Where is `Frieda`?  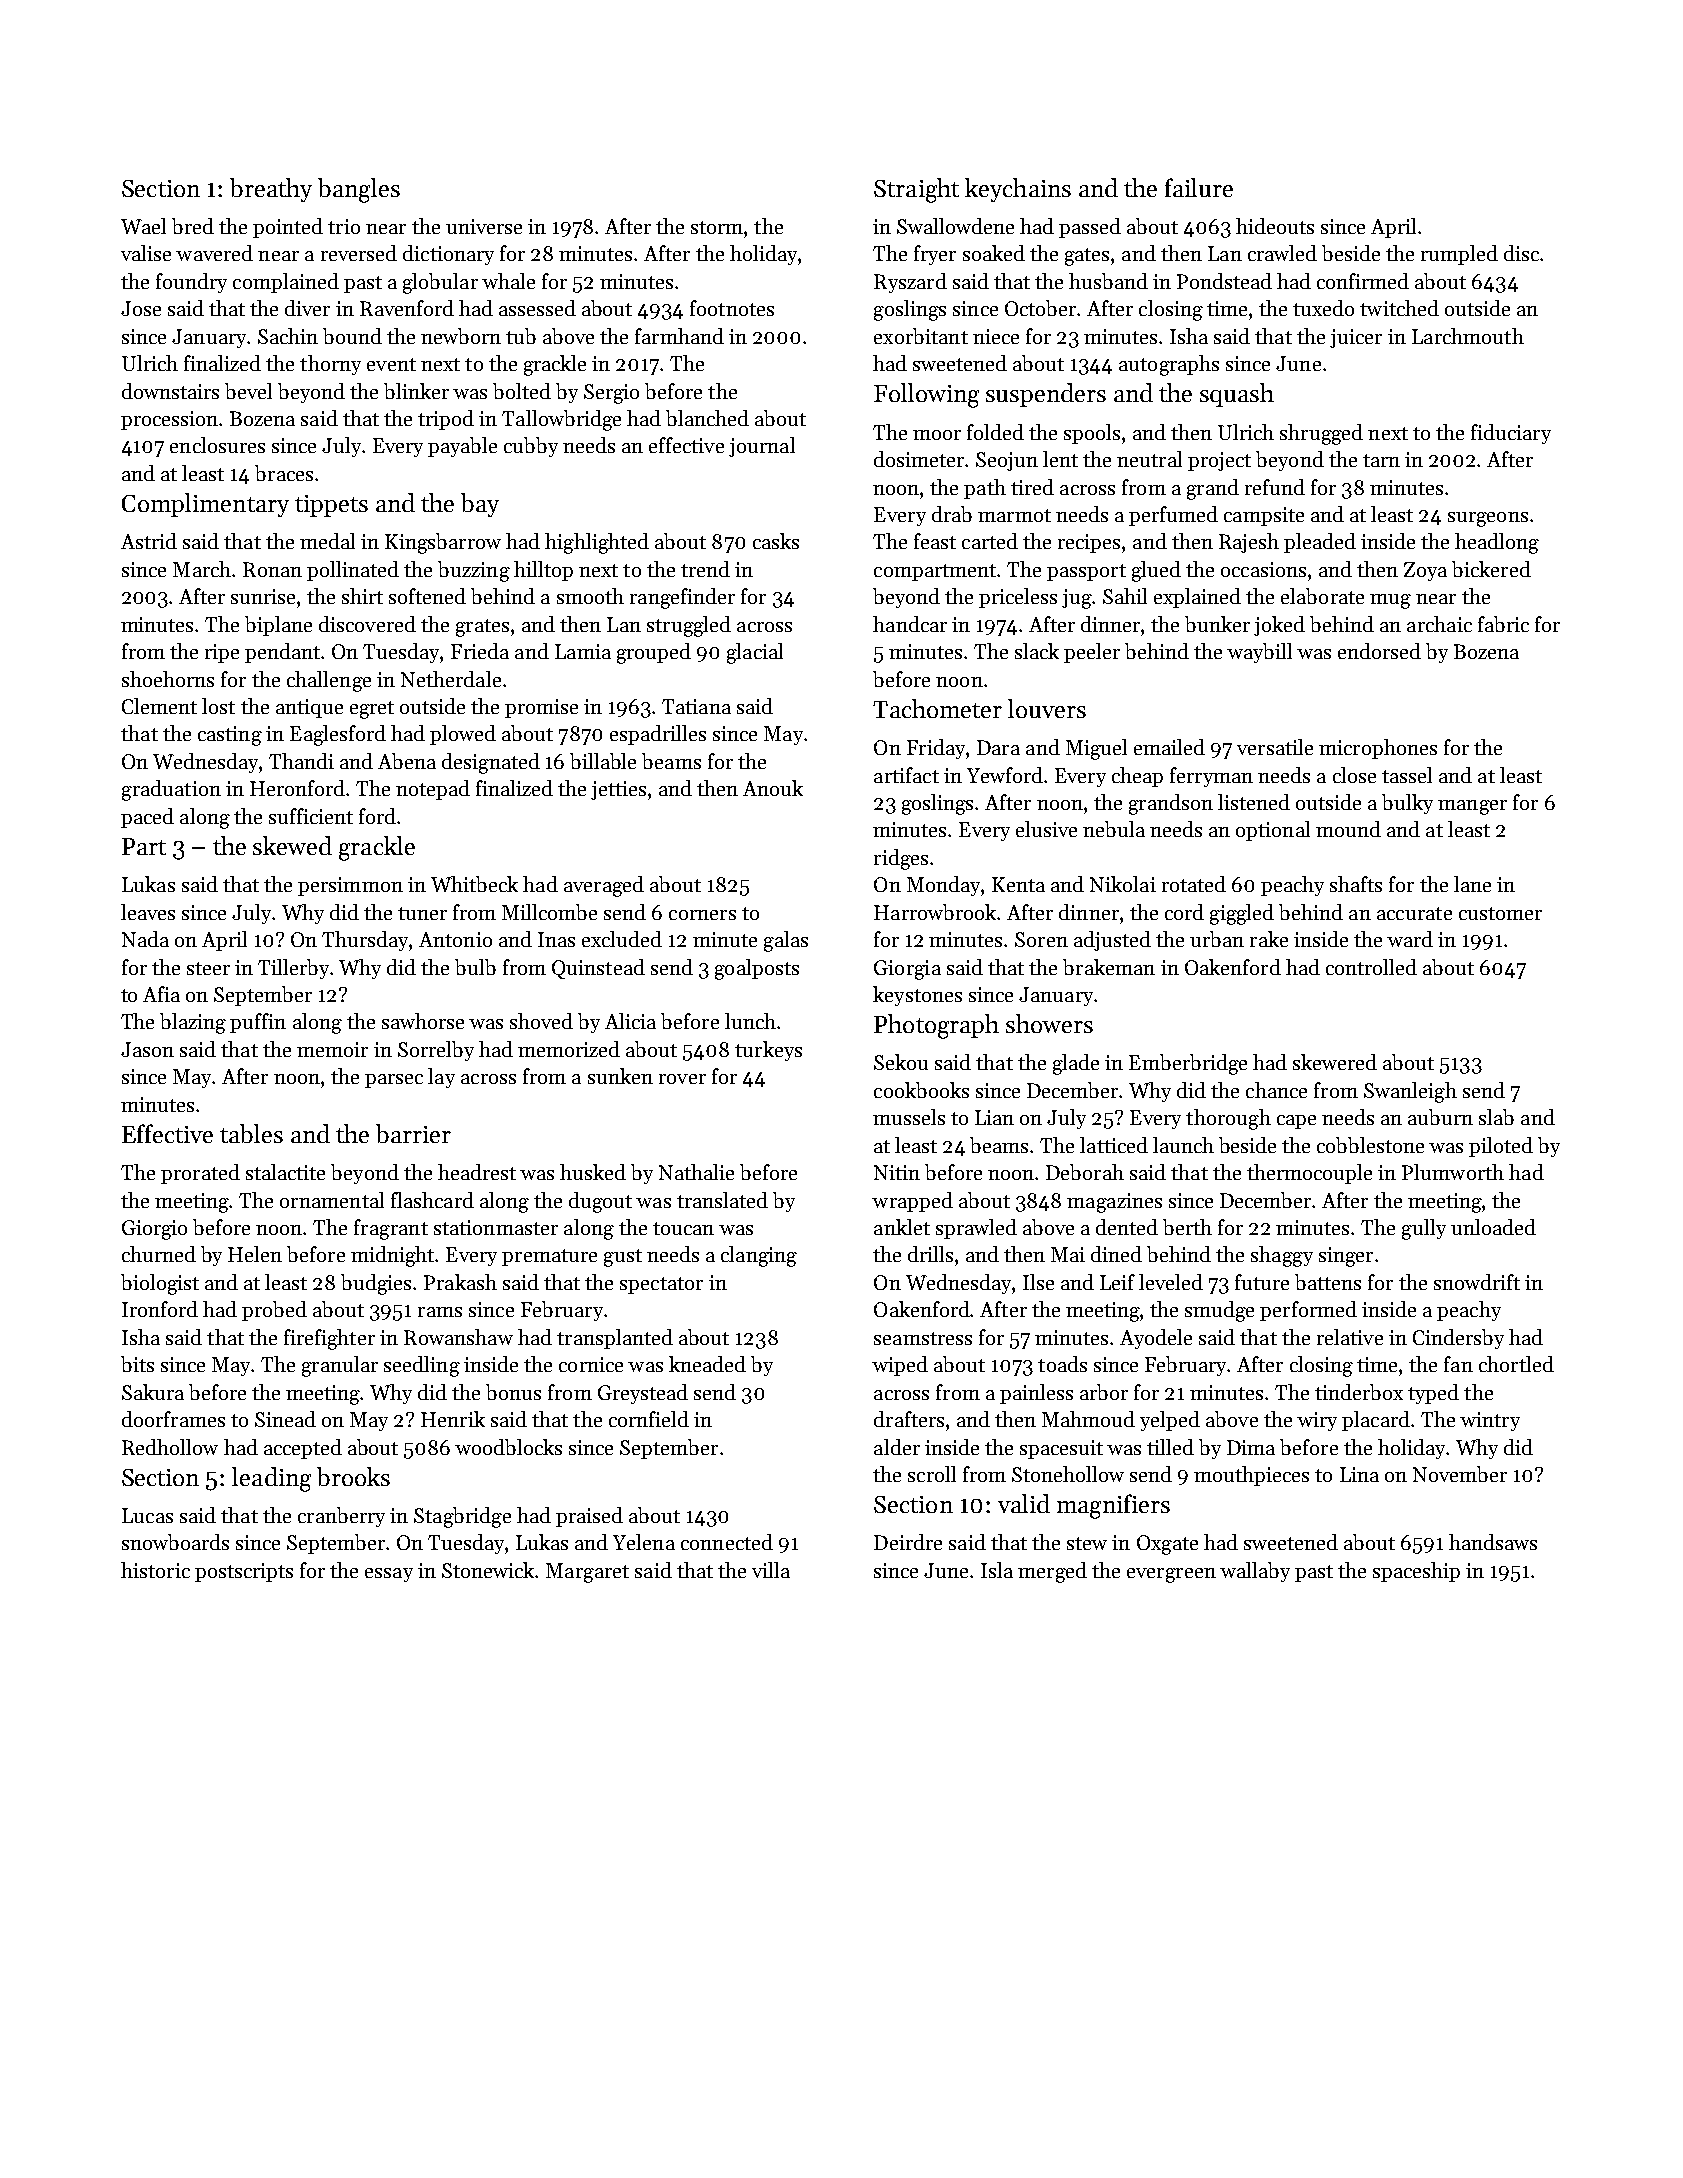
Frieda is located at coordinates (480, 651).
